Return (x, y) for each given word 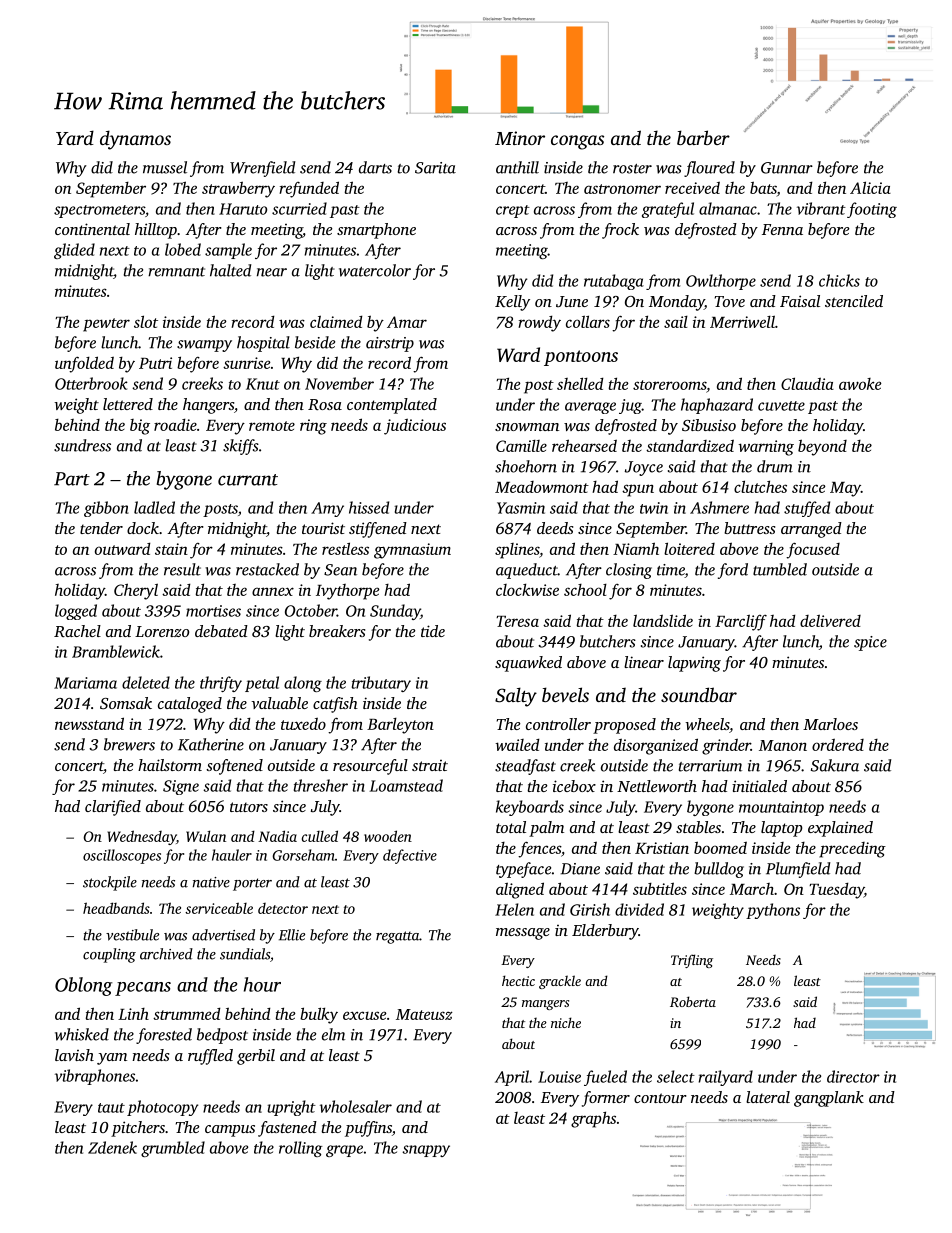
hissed (369, 507)
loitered (689, 548)
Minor (520, 138)
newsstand (89, 723)
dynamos (135, 140)
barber (703, 137)
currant (248, 480)
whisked (82, 1034)
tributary (381, 684)
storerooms (669, 385)
